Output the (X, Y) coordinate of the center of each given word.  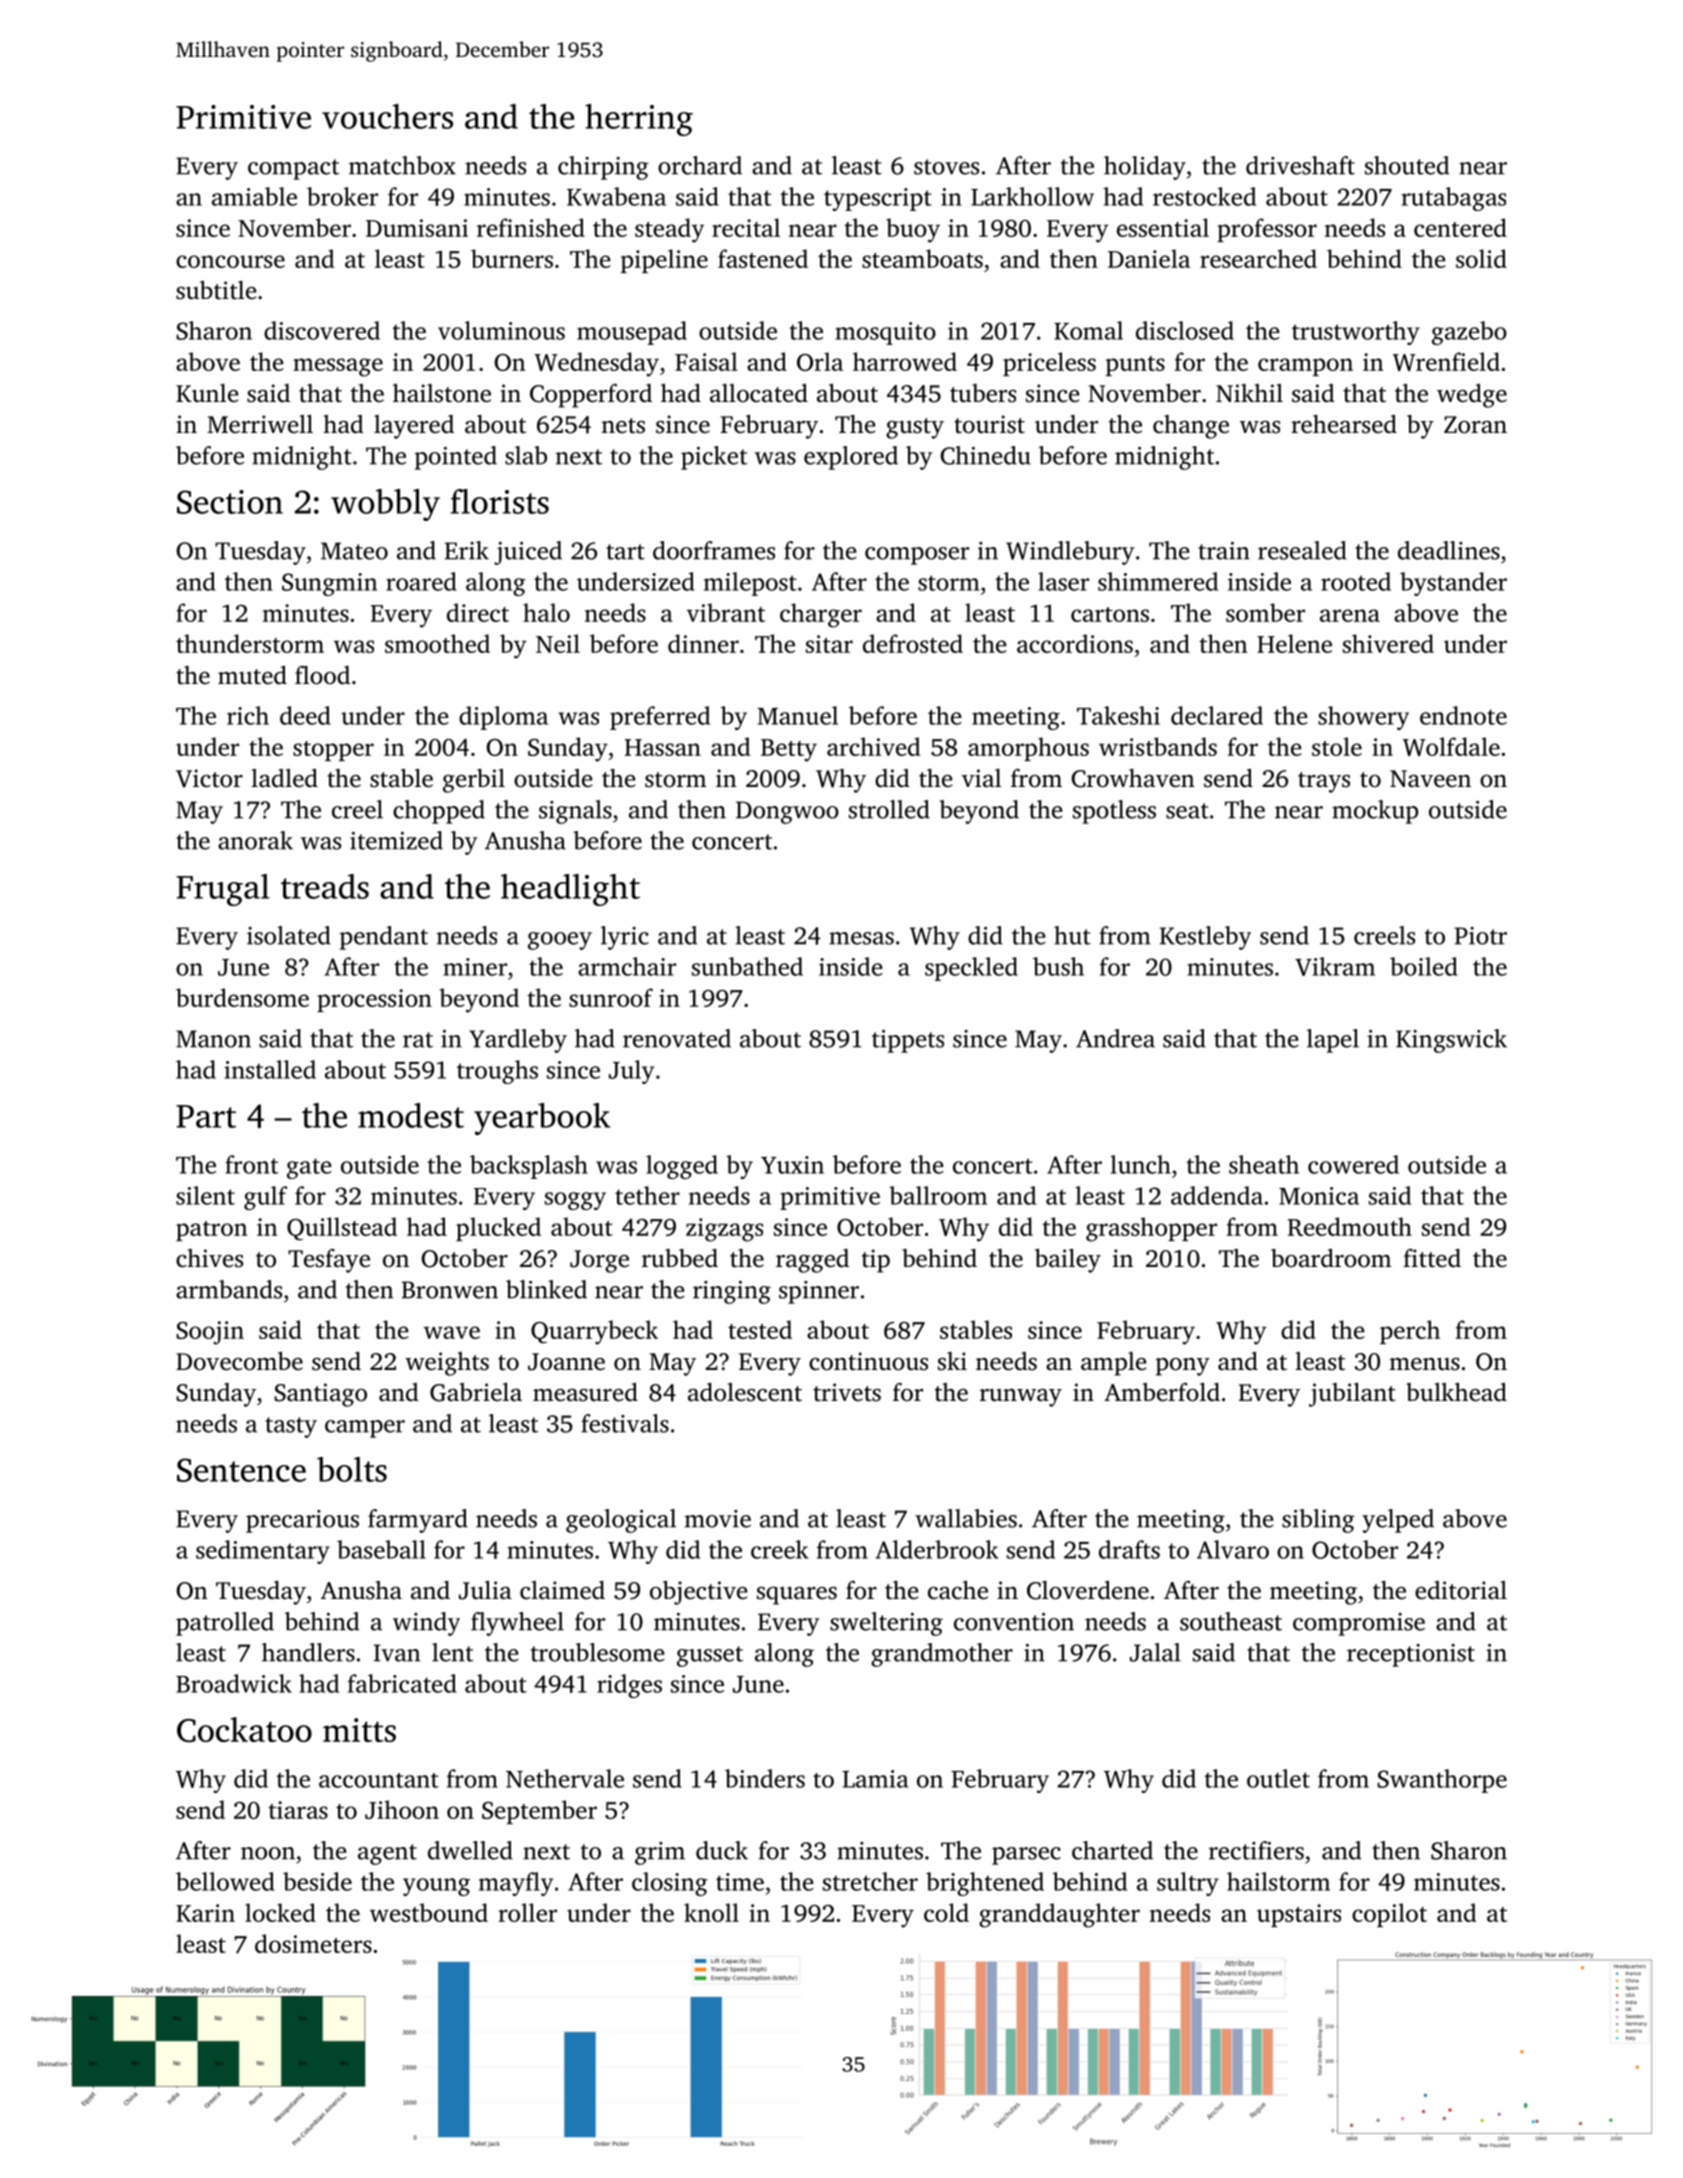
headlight (570, 890)
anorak (255, 840)
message (338, 367)
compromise (1359, 1624)
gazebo (1469, 333)
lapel (1333, 1041)
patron (211, 1231)
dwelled (470, 1850)
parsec (1026, 1856)
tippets (908, 1041)
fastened (763, 258)
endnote (1463, 715)
